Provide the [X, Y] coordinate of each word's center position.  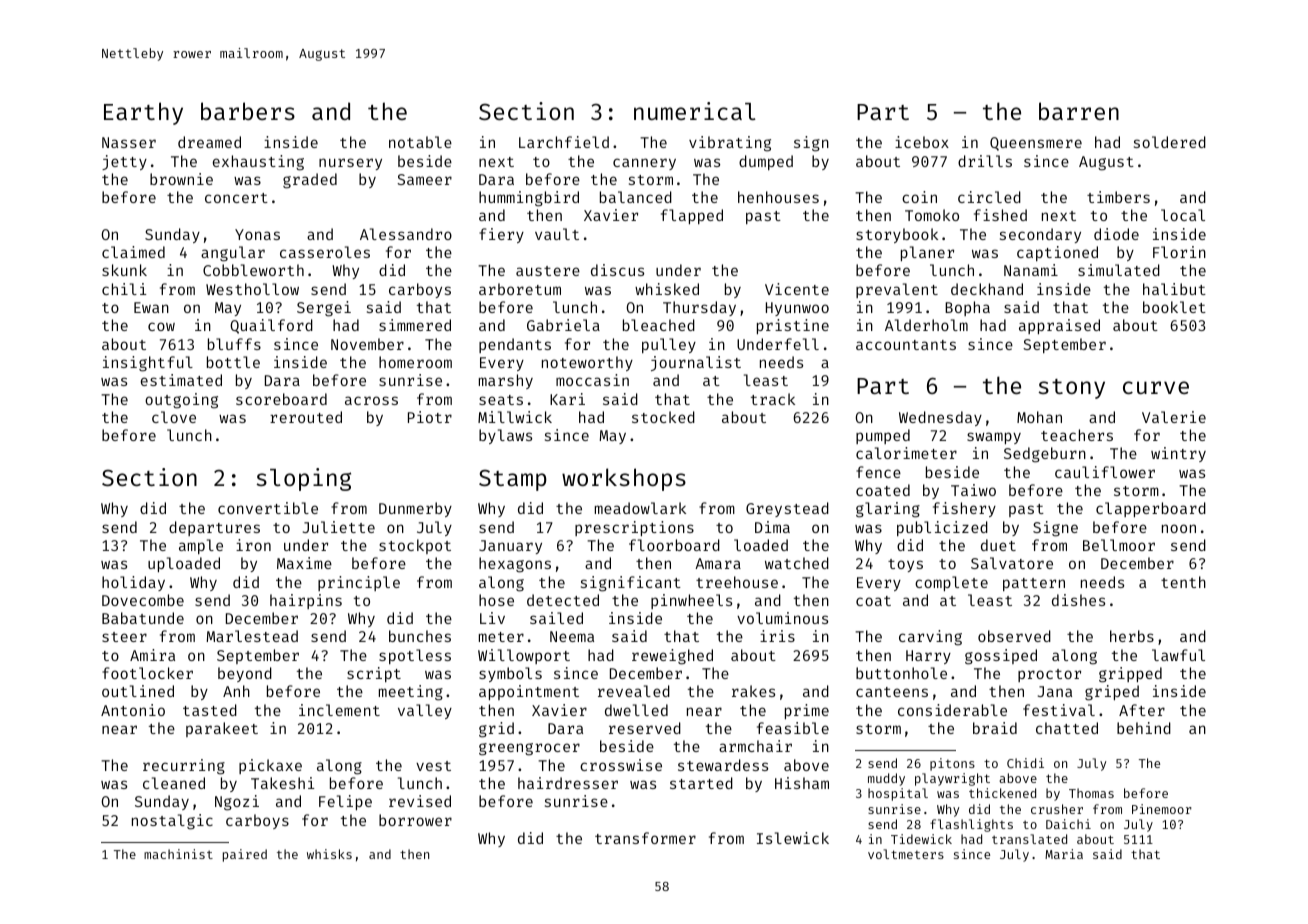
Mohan [1039, 417]
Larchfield [564, 142]
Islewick [793, 838]
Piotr [430, 417]
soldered [1170, 142]
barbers [248, 111]
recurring [184, 767]
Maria [1064, 854]
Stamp [513, 480]
